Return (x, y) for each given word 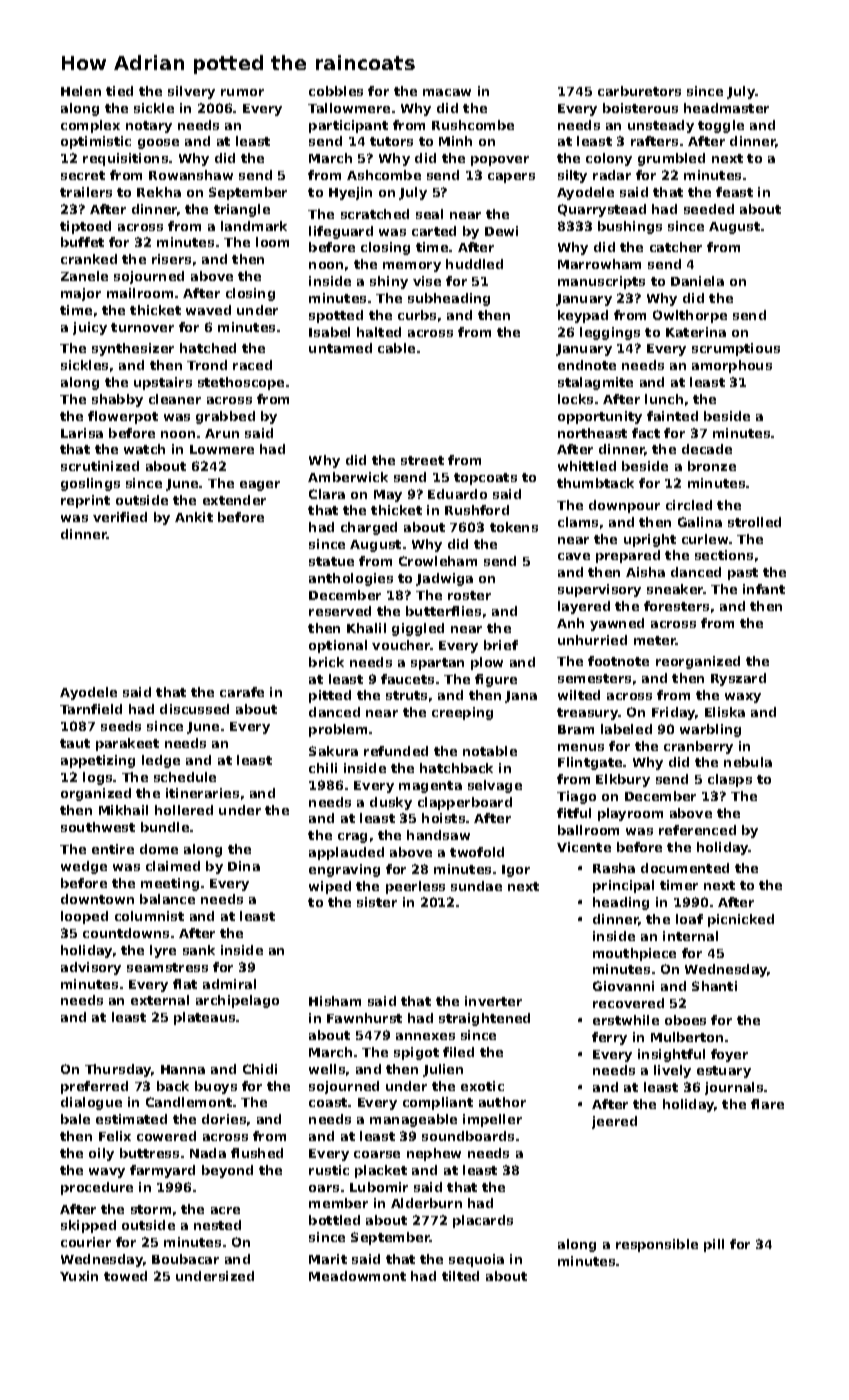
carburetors (639, 91)
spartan (437, 664)
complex (90, 126)
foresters (676, 606)
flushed (257, 1153)
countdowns (126, 933)
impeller (492, 1120)
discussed (194, 709)
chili (323, 768)
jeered (614, 1122)
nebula (748, 762)
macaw (447, 92)
